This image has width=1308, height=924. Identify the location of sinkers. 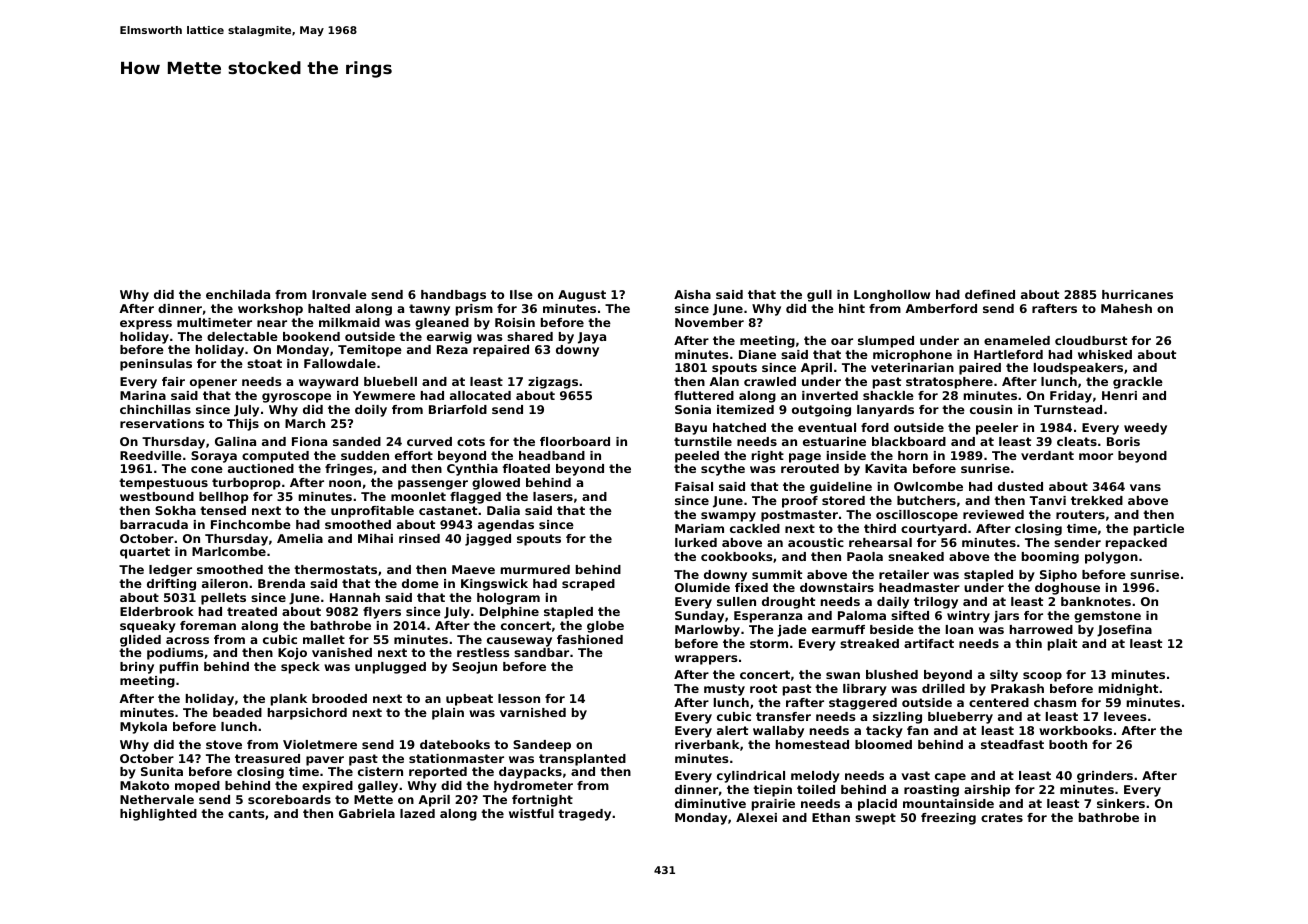
(1121, 803).
